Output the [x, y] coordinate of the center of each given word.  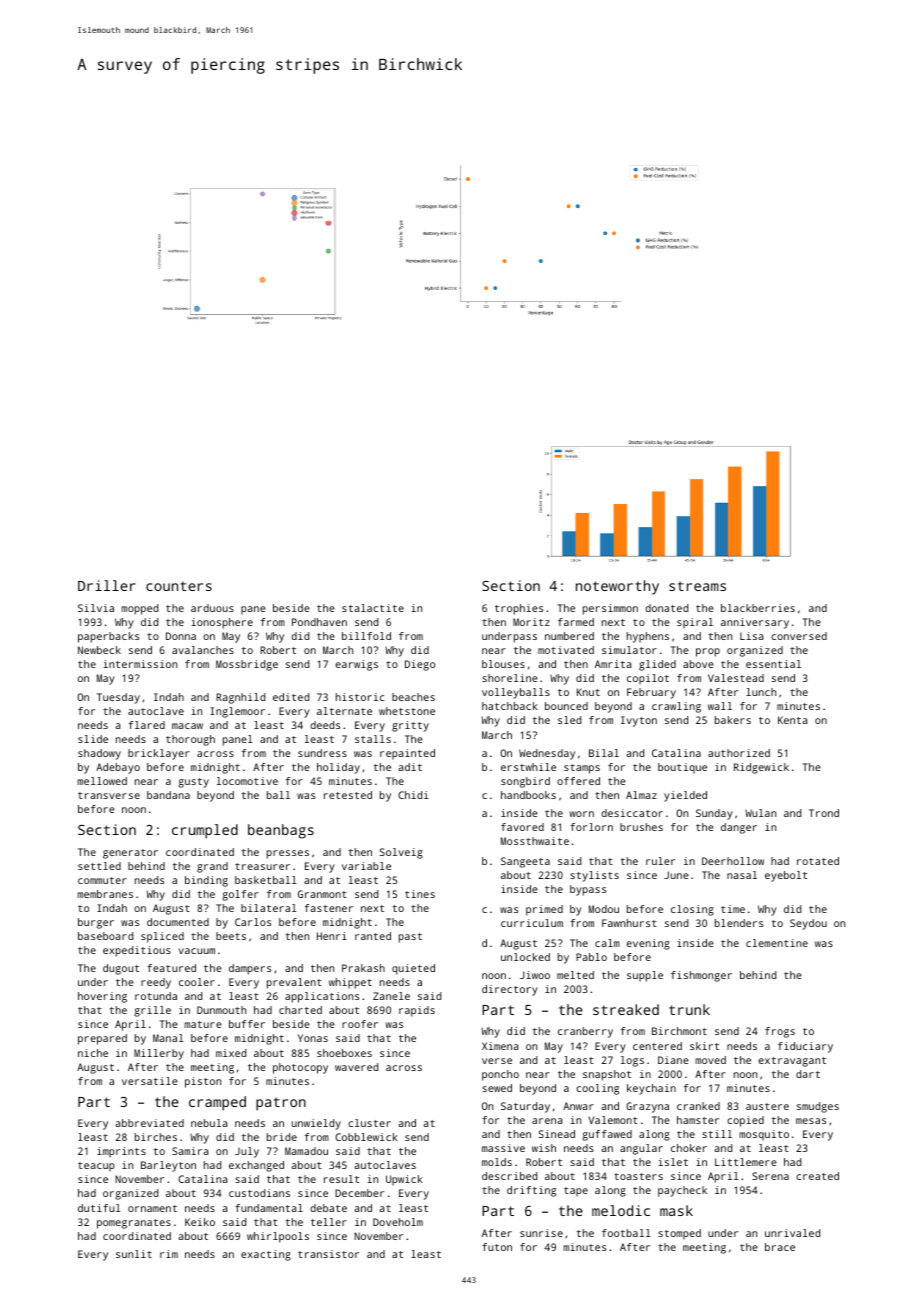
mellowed [102, 781]
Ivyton [639, 721]
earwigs [356, 665]
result [341, 1179]
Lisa [752, 636]
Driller [106, 585]
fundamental [269, 1208]
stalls [373, 739]
